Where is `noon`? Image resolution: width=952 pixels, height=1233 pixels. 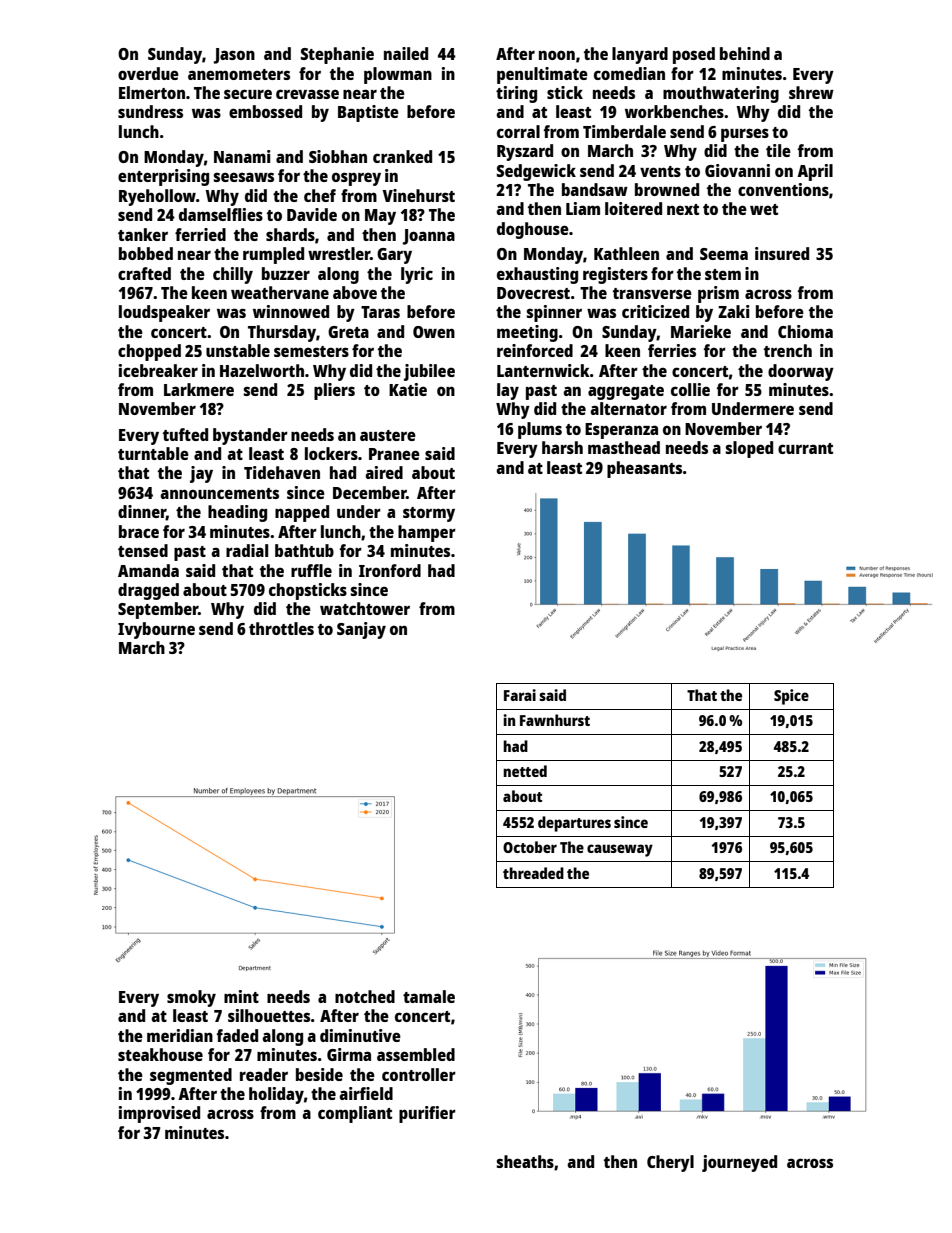
noon is located at coordinates (557, 55).
